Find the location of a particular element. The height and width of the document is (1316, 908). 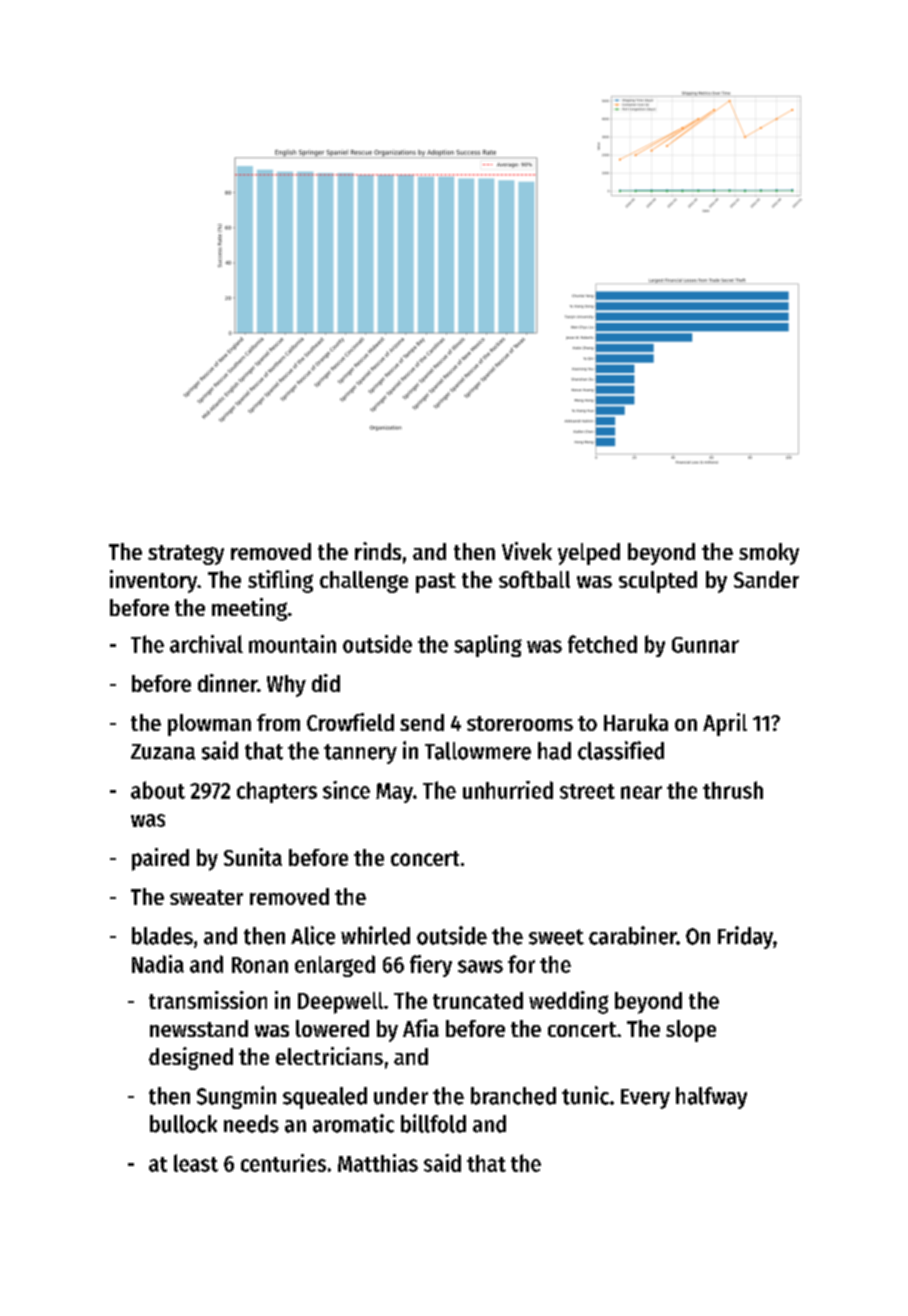

halfway is located at coordinates (711, 1098).
